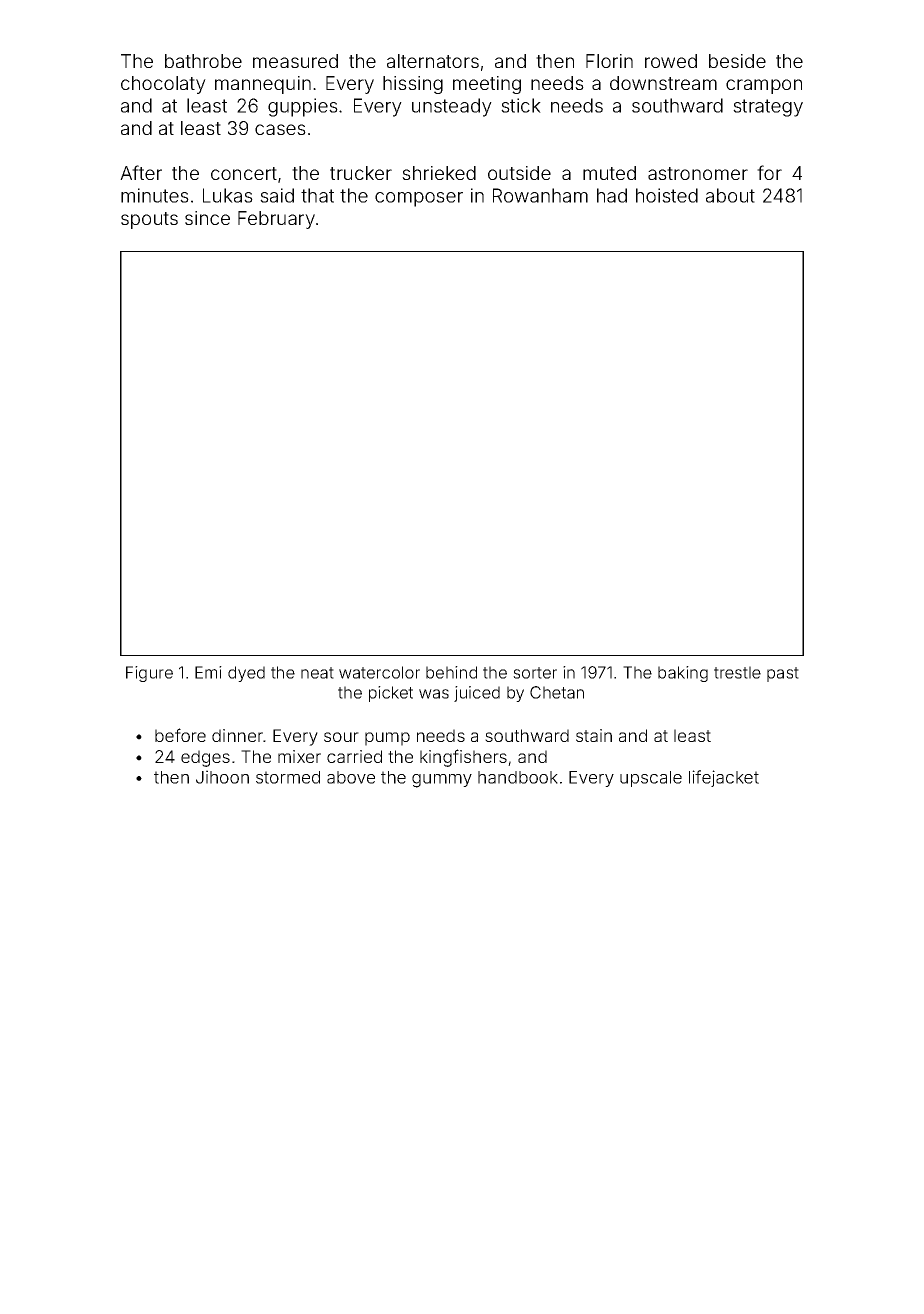 The image size is (924, 1314). Describe the element at coordinates (667, 195) in the screenshot. I see `hoisted` at that location.
